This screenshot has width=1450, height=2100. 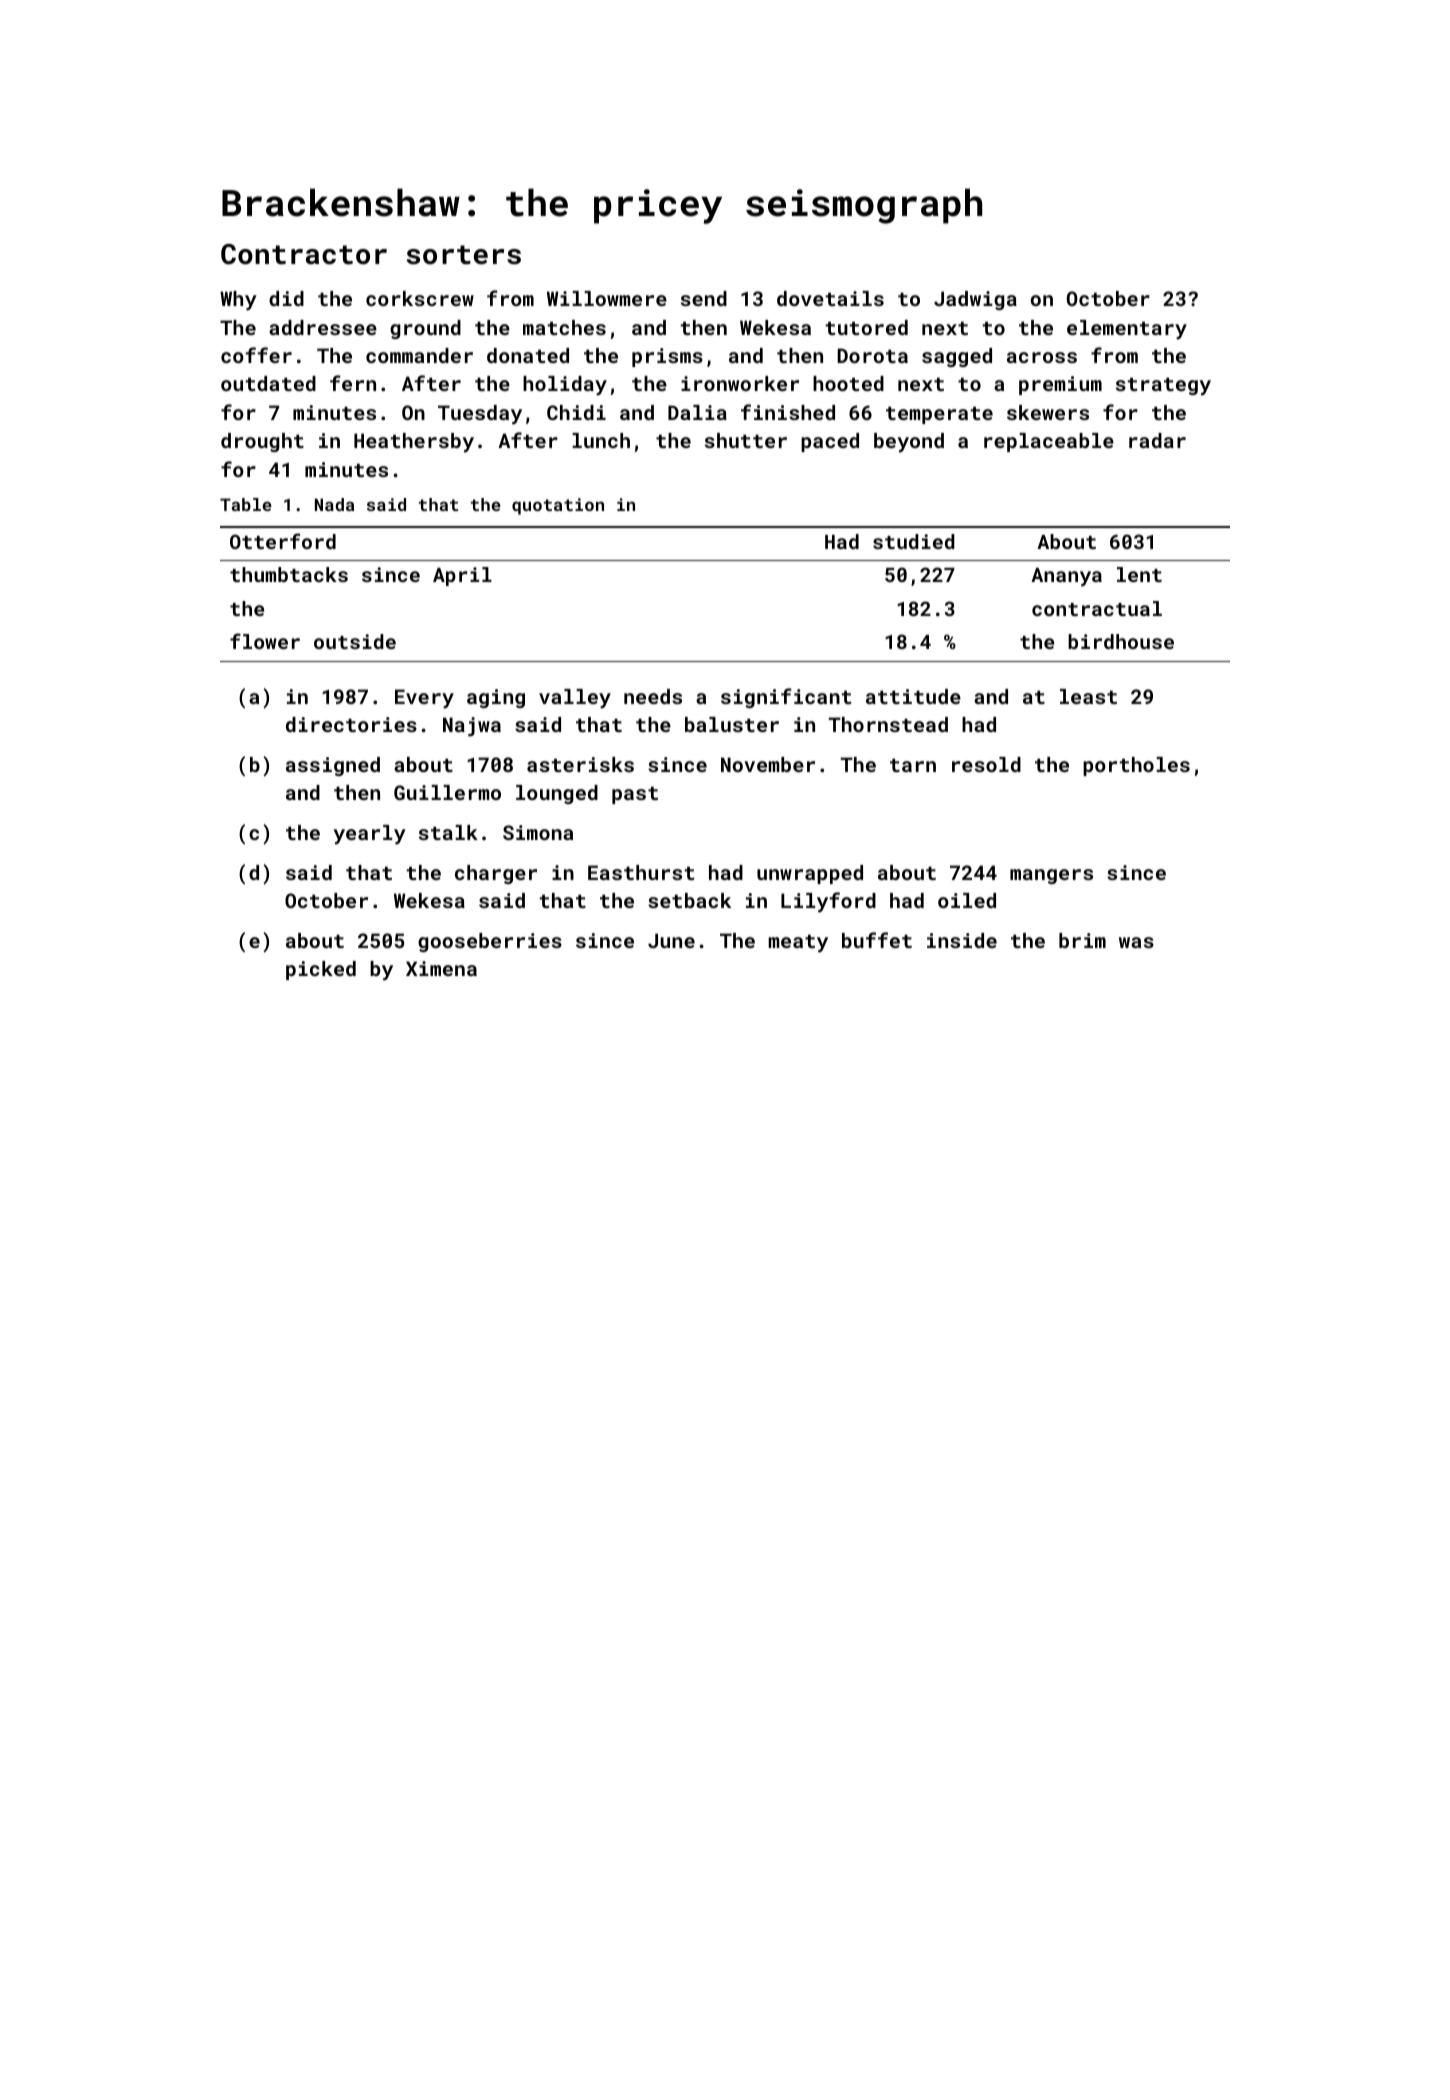 I want to click on corkscrew, so click(x=420, y=298).
